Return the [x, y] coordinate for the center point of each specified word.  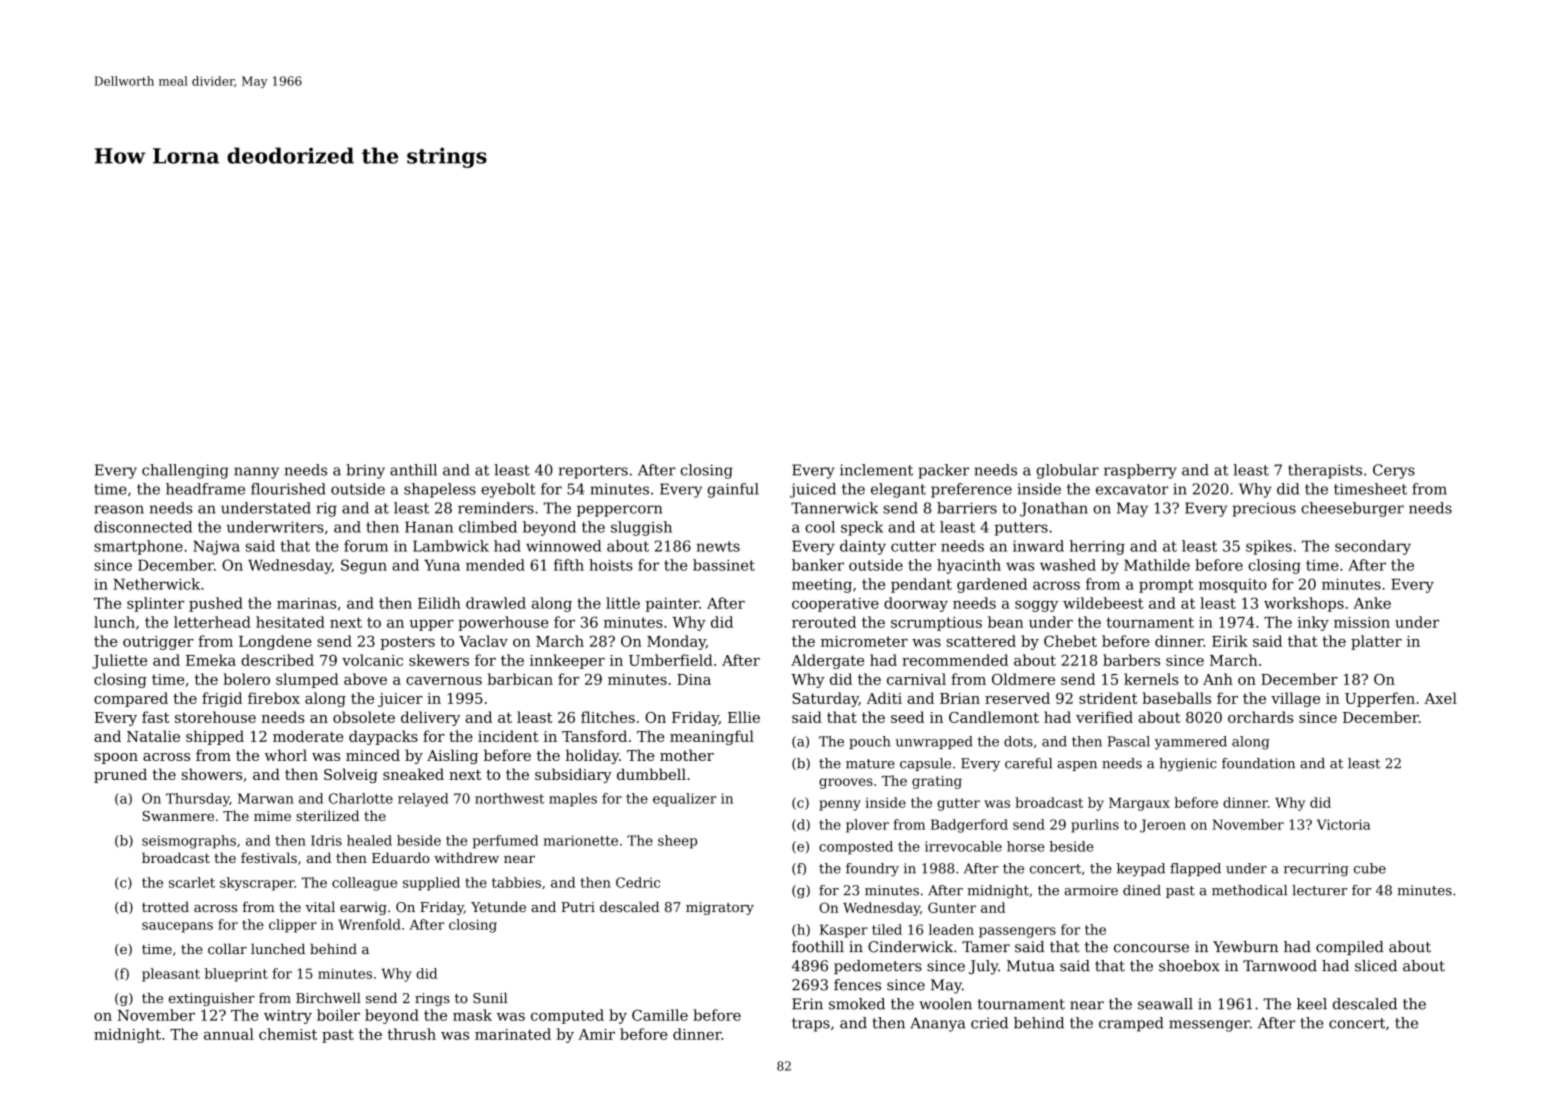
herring [1097, 547]
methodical [1249, 890]
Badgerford [969, 826]
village [1295, 699]
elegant [898, 490]
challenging [185, 471]
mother [687, 755]
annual [229, 1034]
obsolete [364, 717]
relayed [423, 800]
